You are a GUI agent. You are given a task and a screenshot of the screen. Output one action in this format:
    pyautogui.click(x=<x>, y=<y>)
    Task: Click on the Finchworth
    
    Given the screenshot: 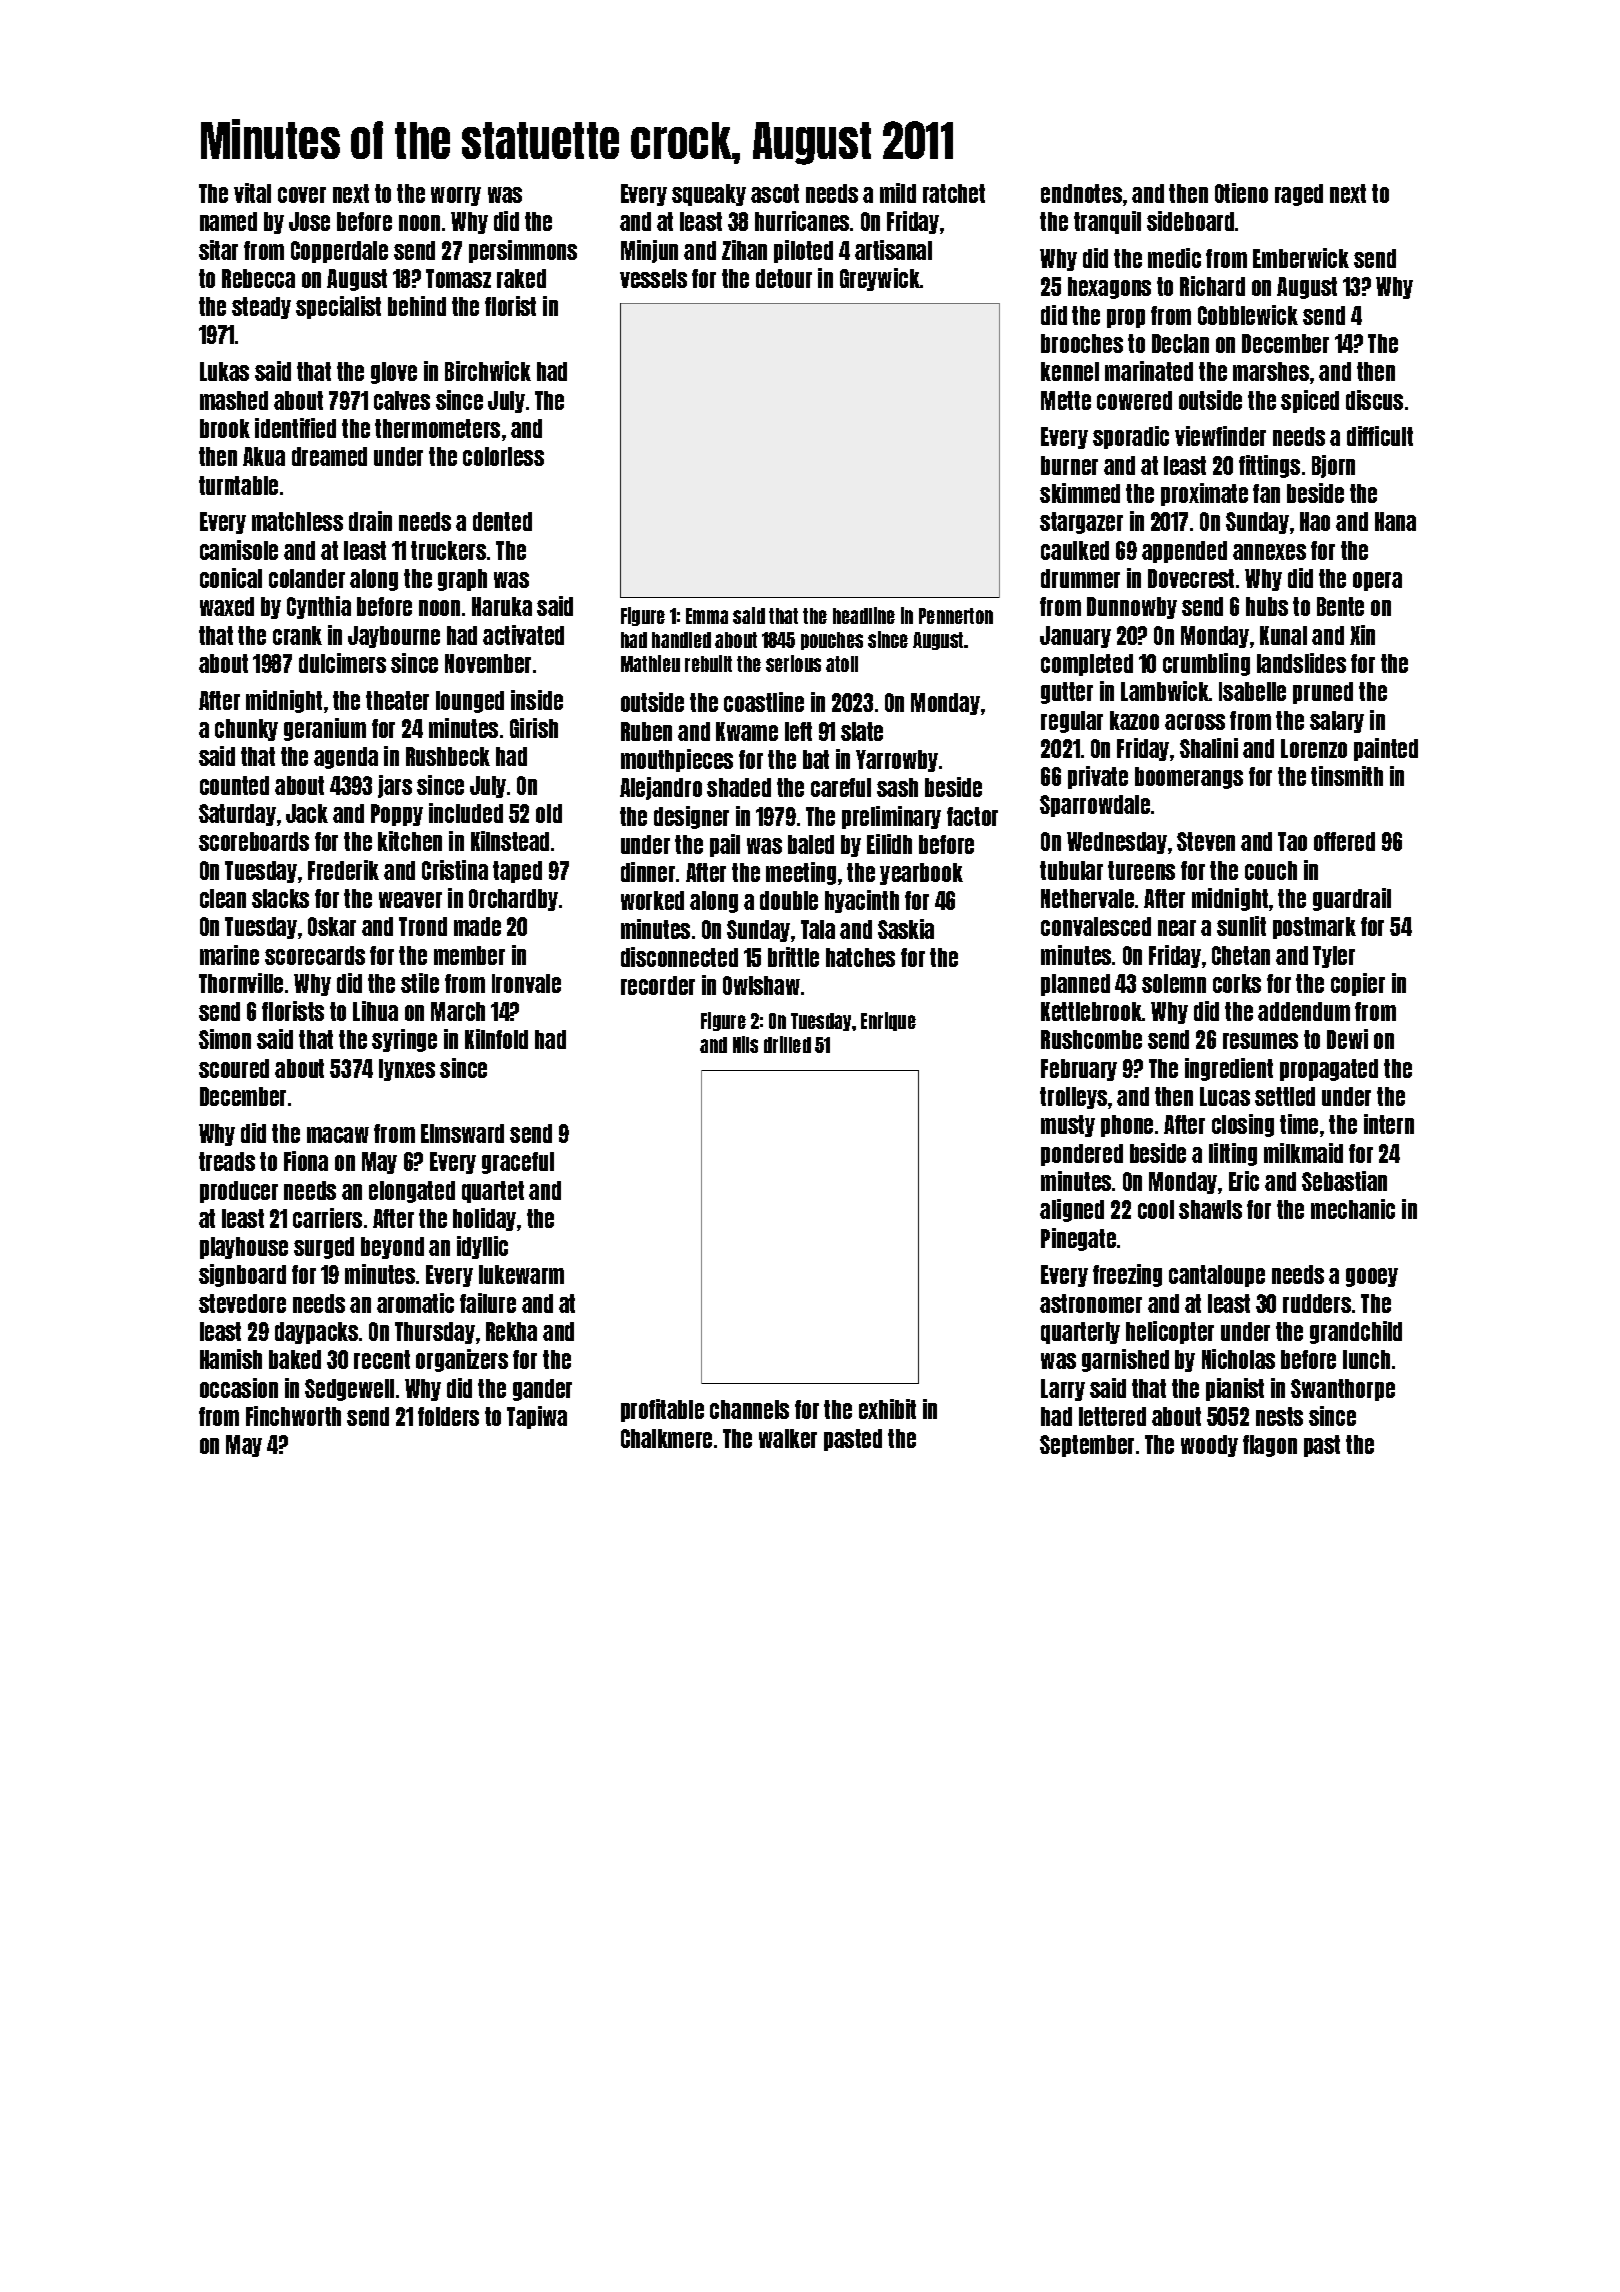 What is the action you would take?
    pyautogui.click(x=293, y=1416)
